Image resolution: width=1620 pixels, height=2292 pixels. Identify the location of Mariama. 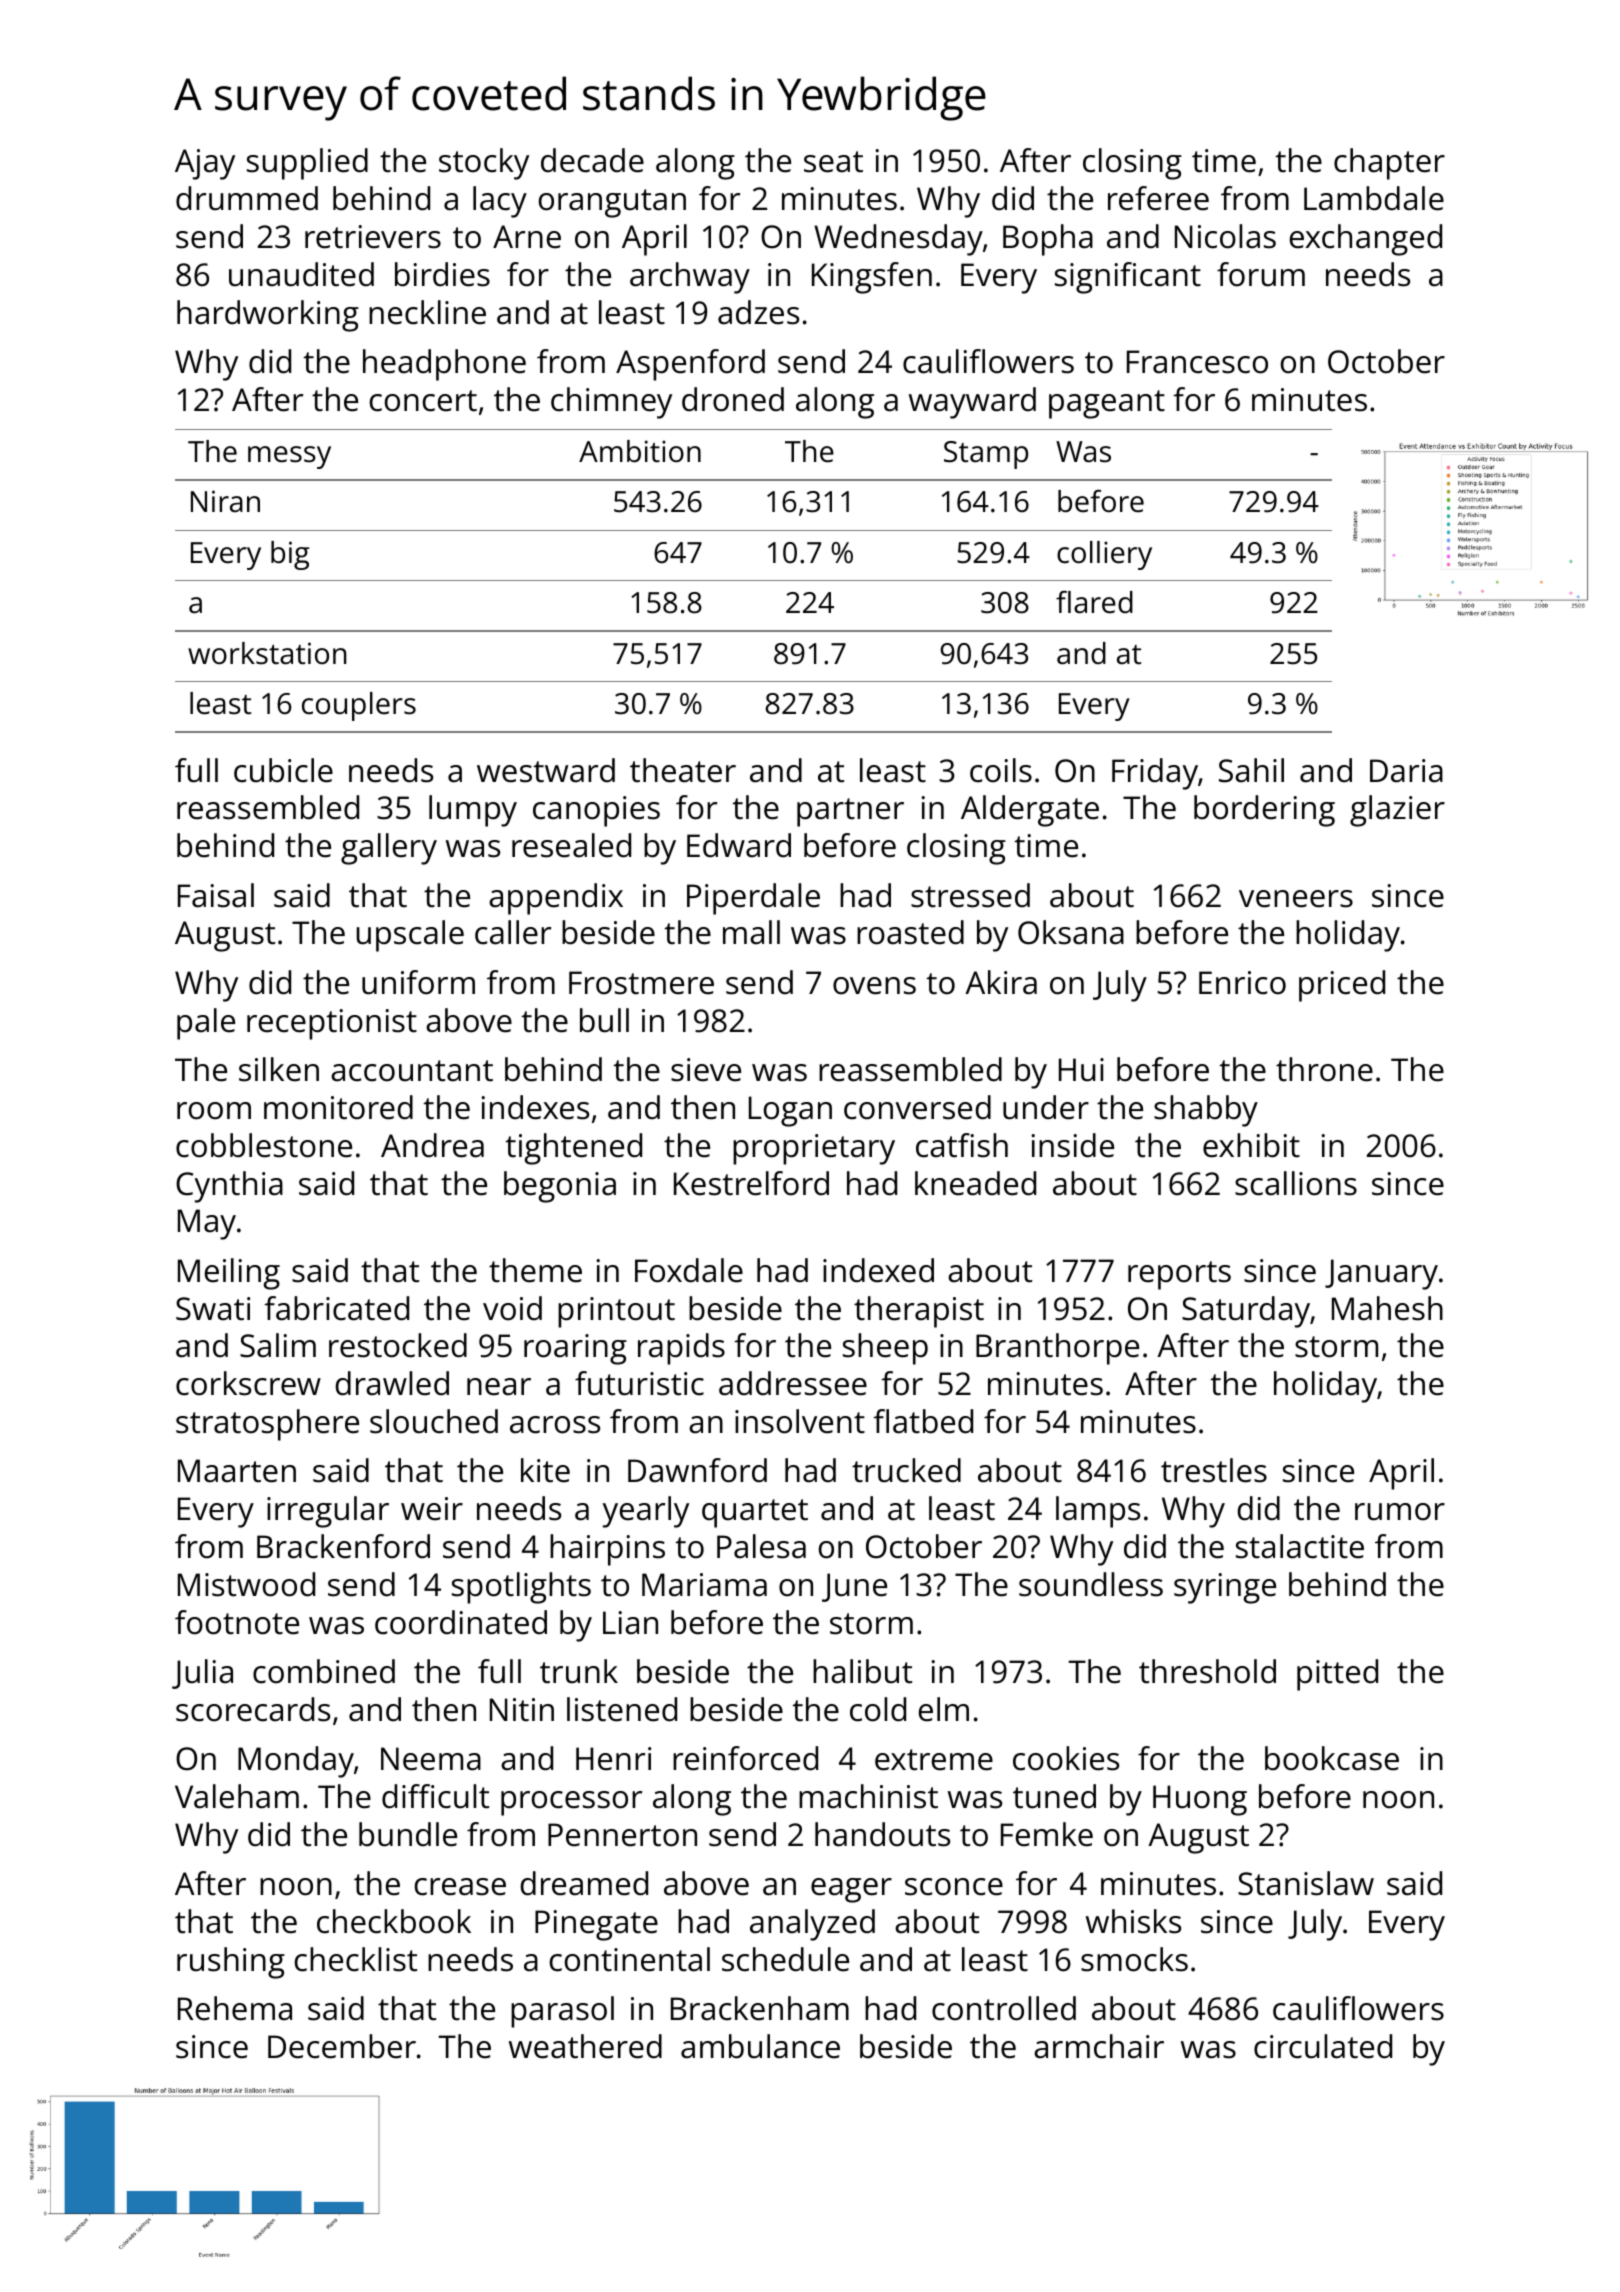
(704, 1585).
